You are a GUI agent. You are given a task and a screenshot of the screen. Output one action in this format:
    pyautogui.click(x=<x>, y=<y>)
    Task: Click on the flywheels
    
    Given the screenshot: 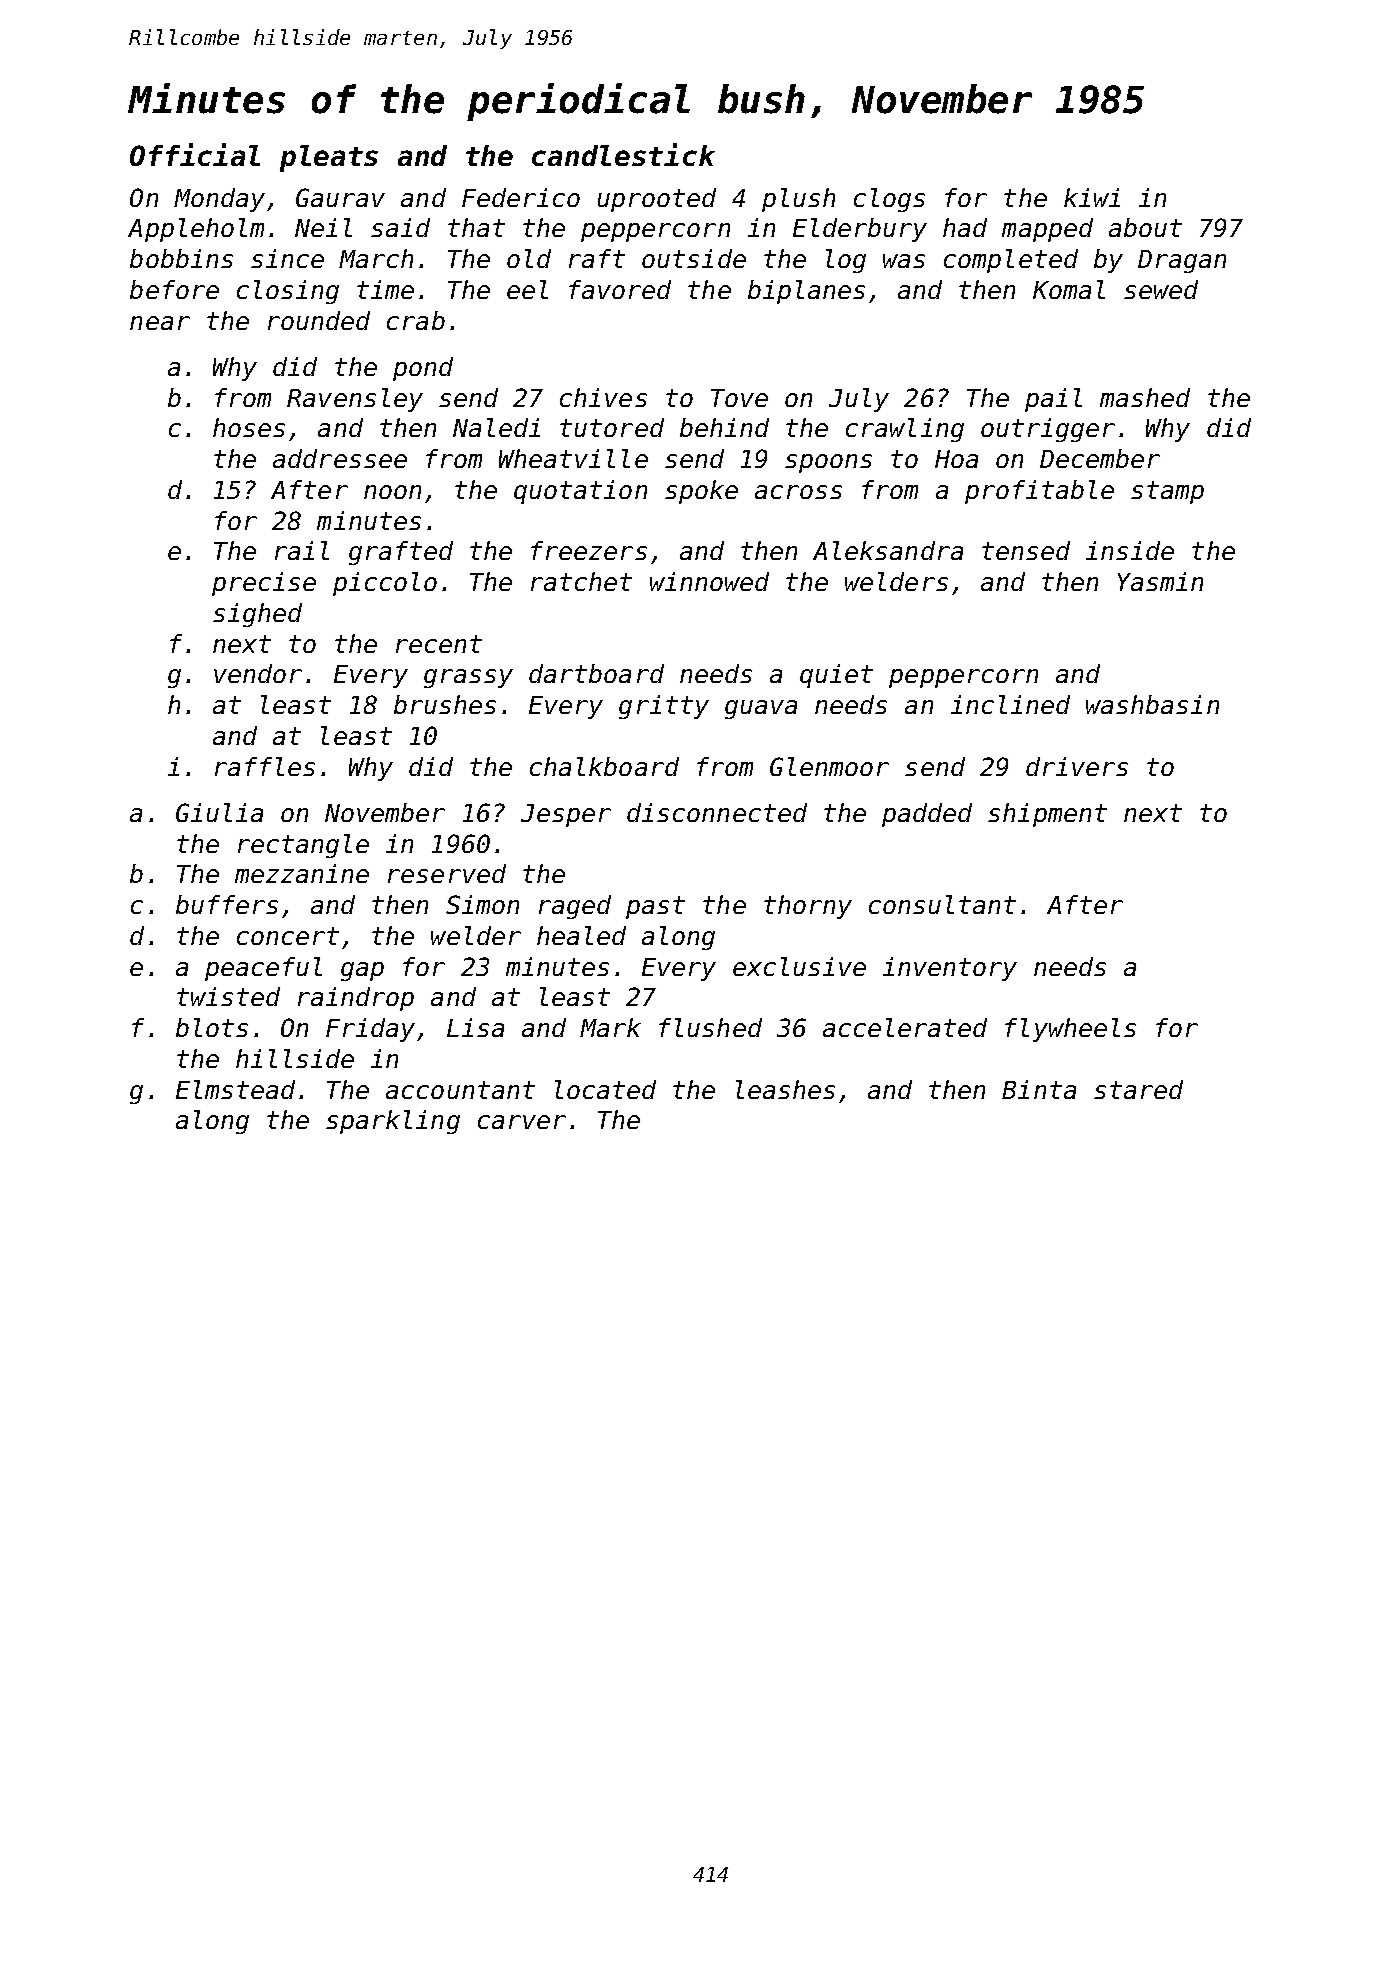 What is the action you would take?
    pyautogui.click(x=1070, y=1030)
